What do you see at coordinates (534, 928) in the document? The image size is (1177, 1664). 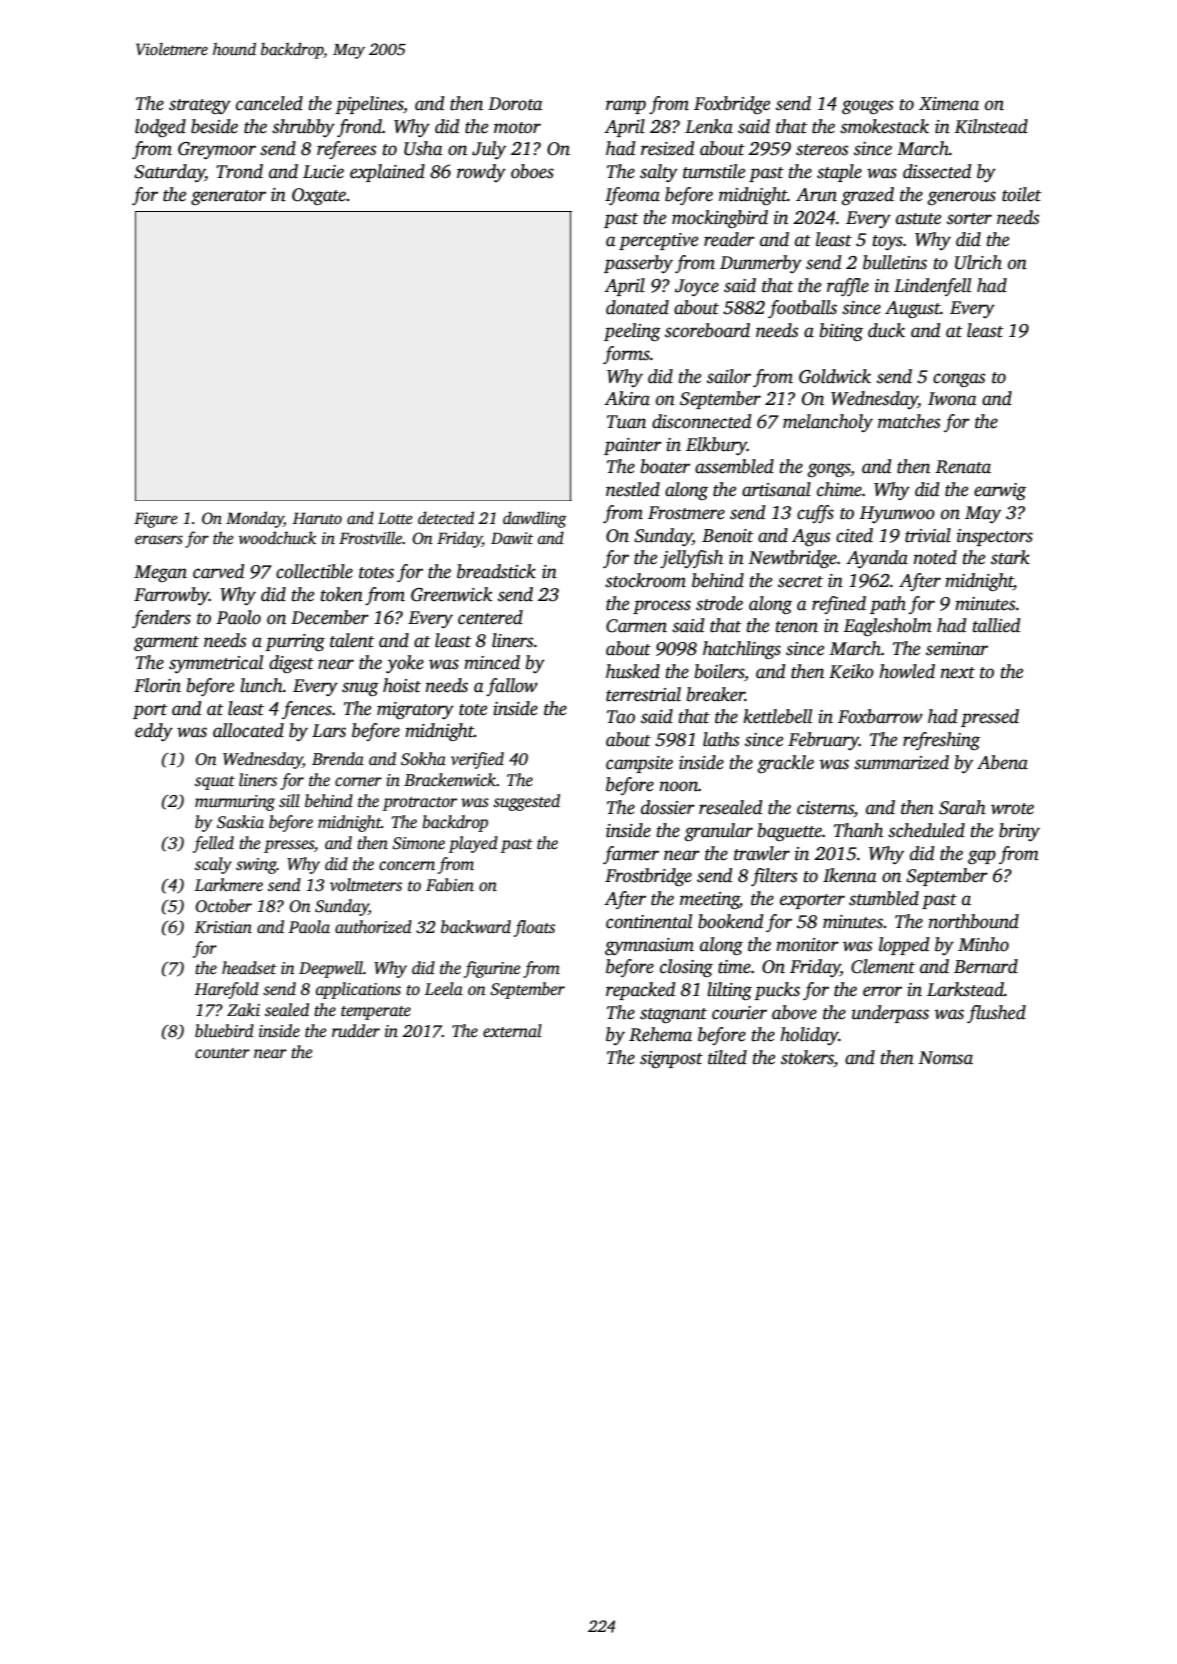 I see `floats` at bounding box center [534, 928].
